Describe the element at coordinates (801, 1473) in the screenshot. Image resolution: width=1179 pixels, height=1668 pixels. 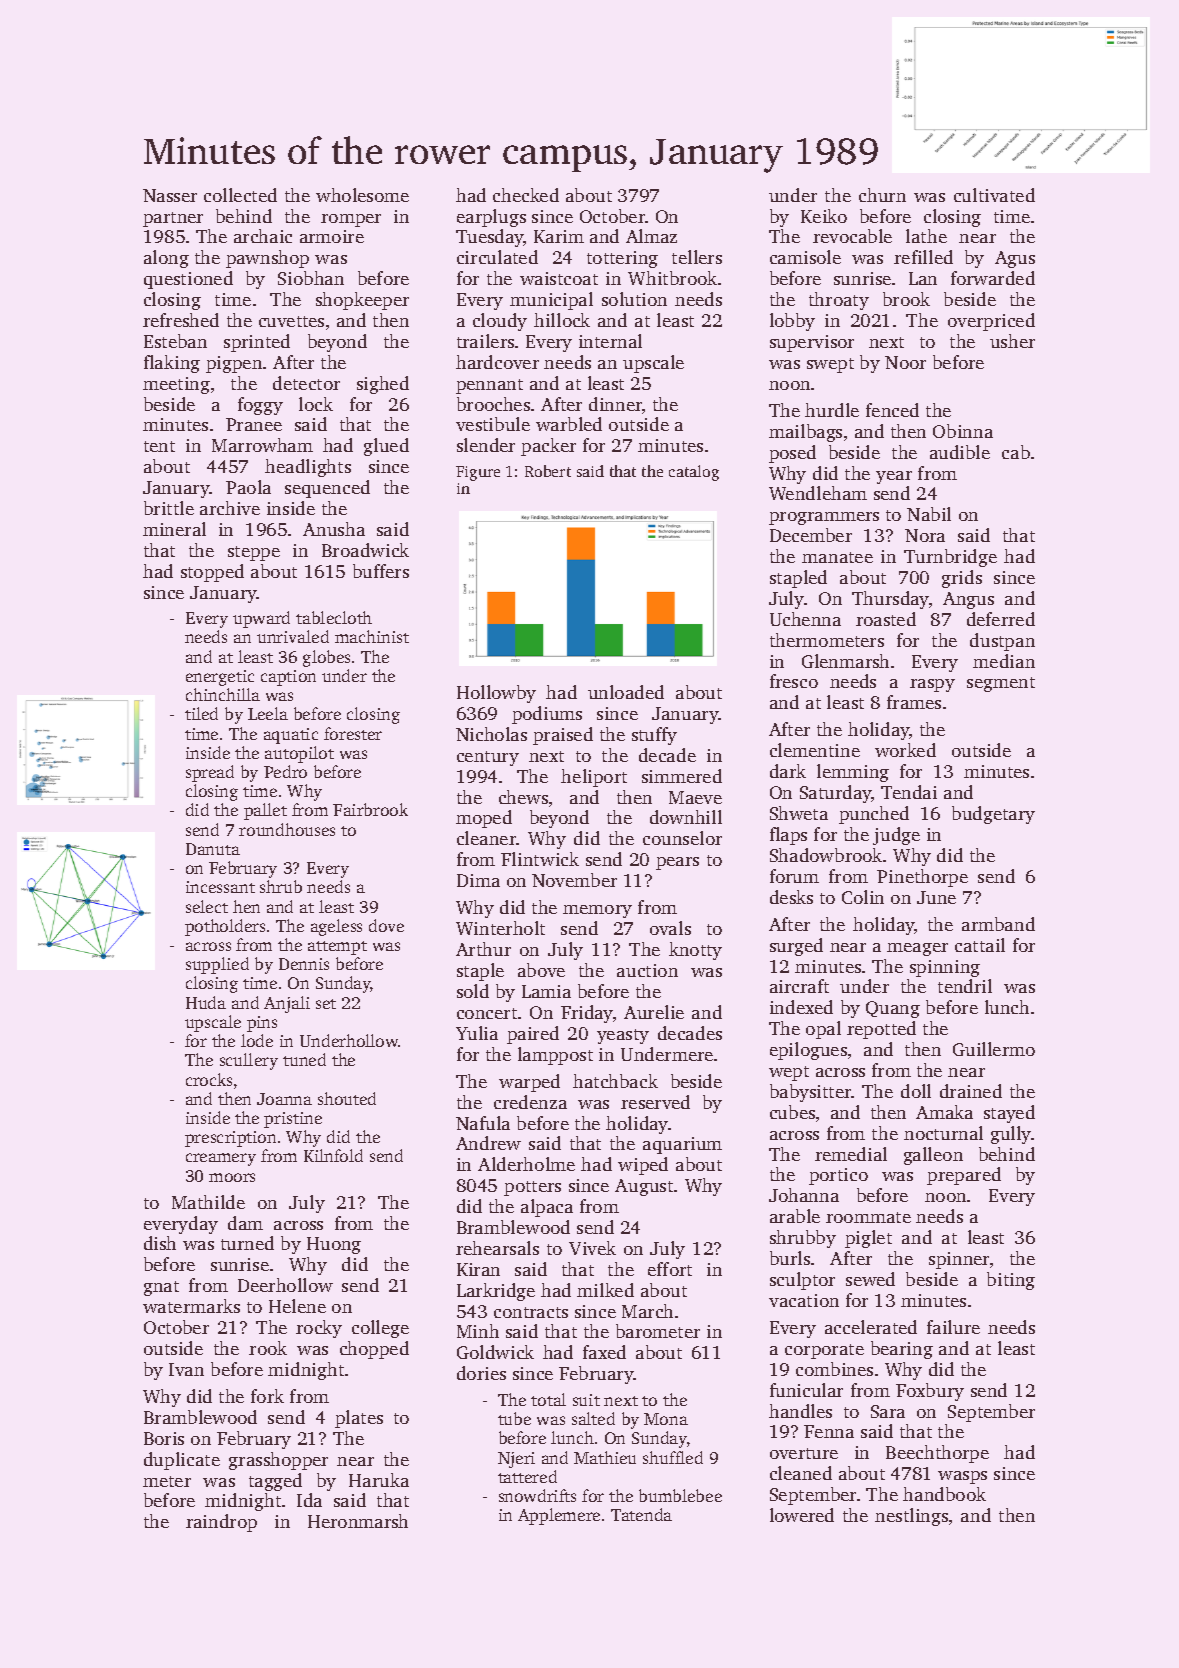
I see `cleaned` at that location.
